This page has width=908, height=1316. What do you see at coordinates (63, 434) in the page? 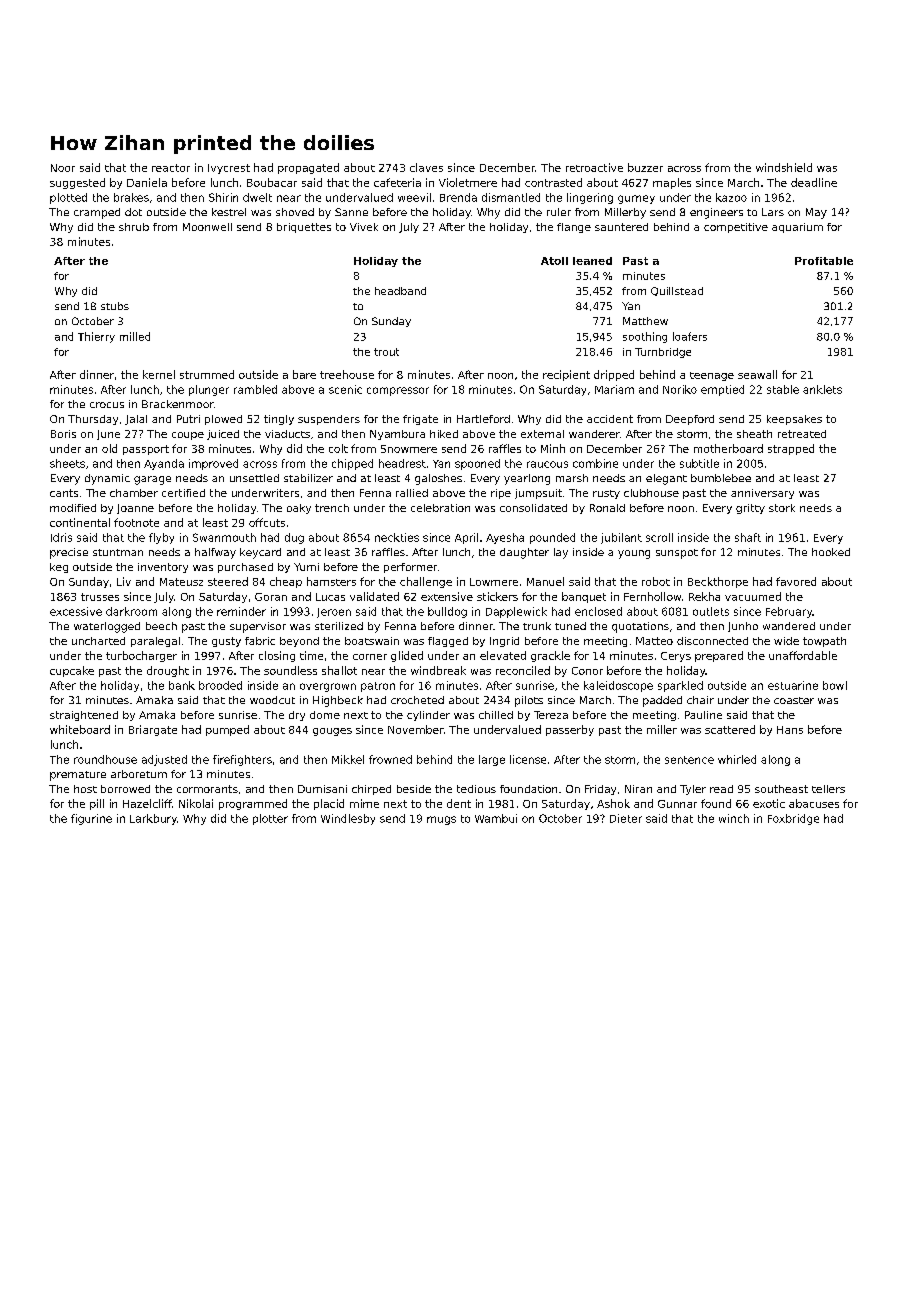
I see `Boris` at bounding box center [63, 434].
